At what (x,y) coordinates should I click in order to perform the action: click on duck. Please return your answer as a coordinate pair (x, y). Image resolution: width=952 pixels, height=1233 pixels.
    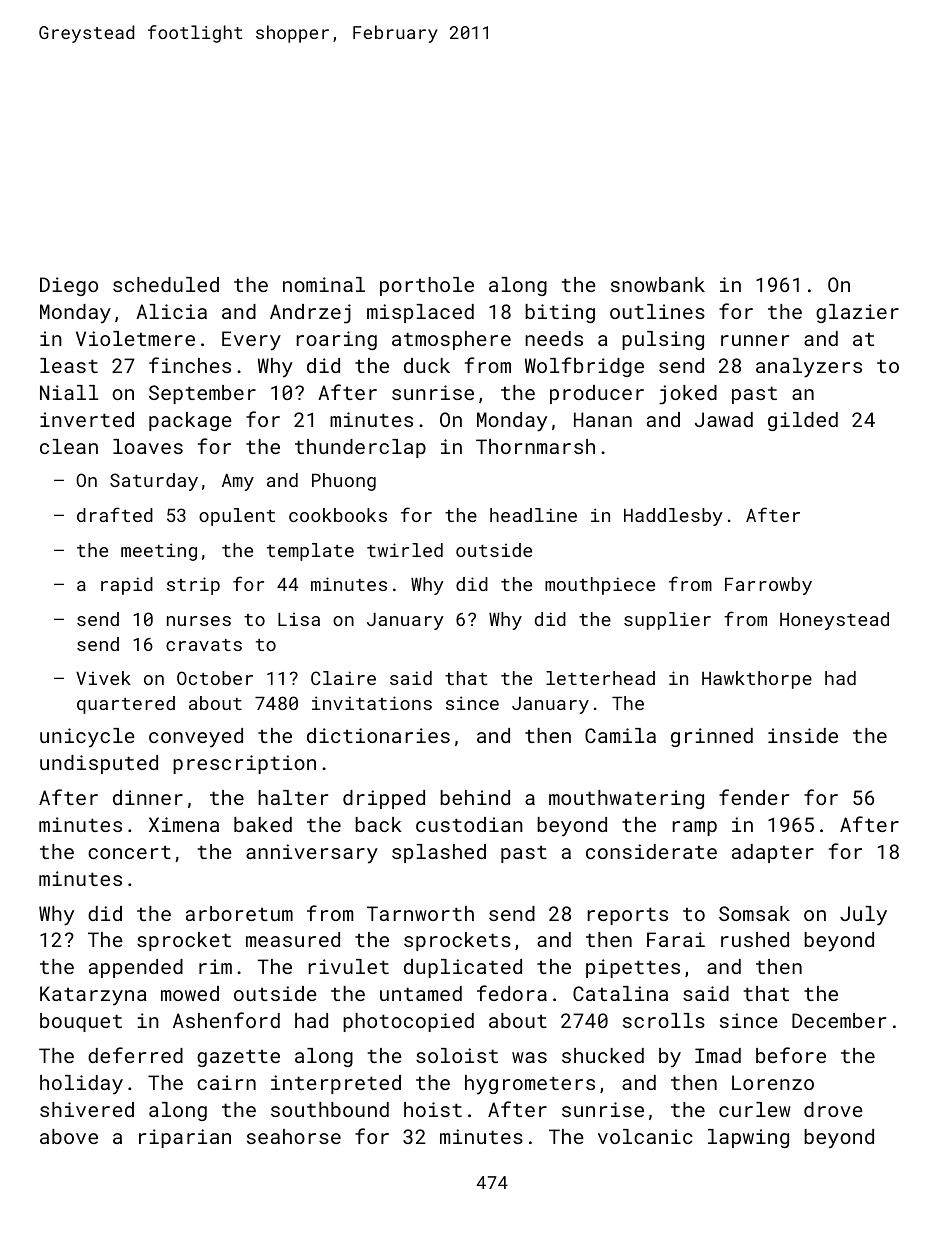
    Looking at the image, I should click on (427, 365).
